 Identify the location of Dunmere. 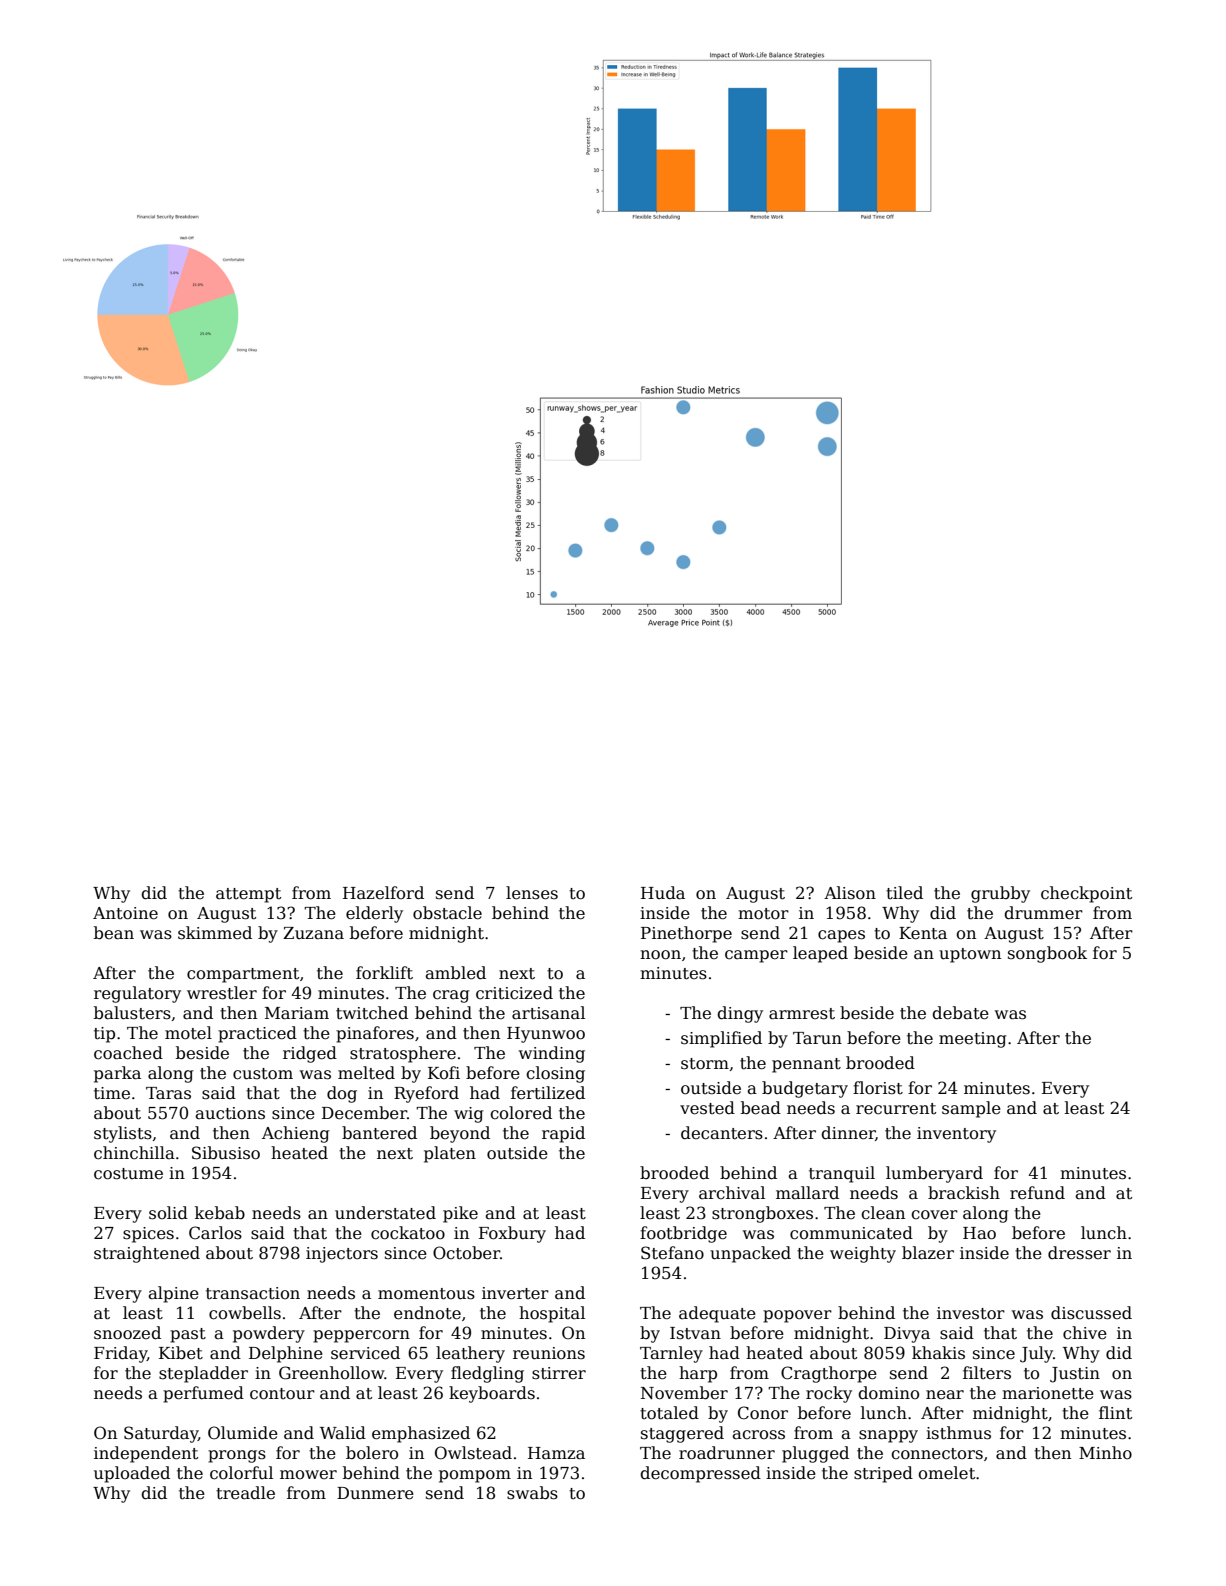
(375, 1493).
